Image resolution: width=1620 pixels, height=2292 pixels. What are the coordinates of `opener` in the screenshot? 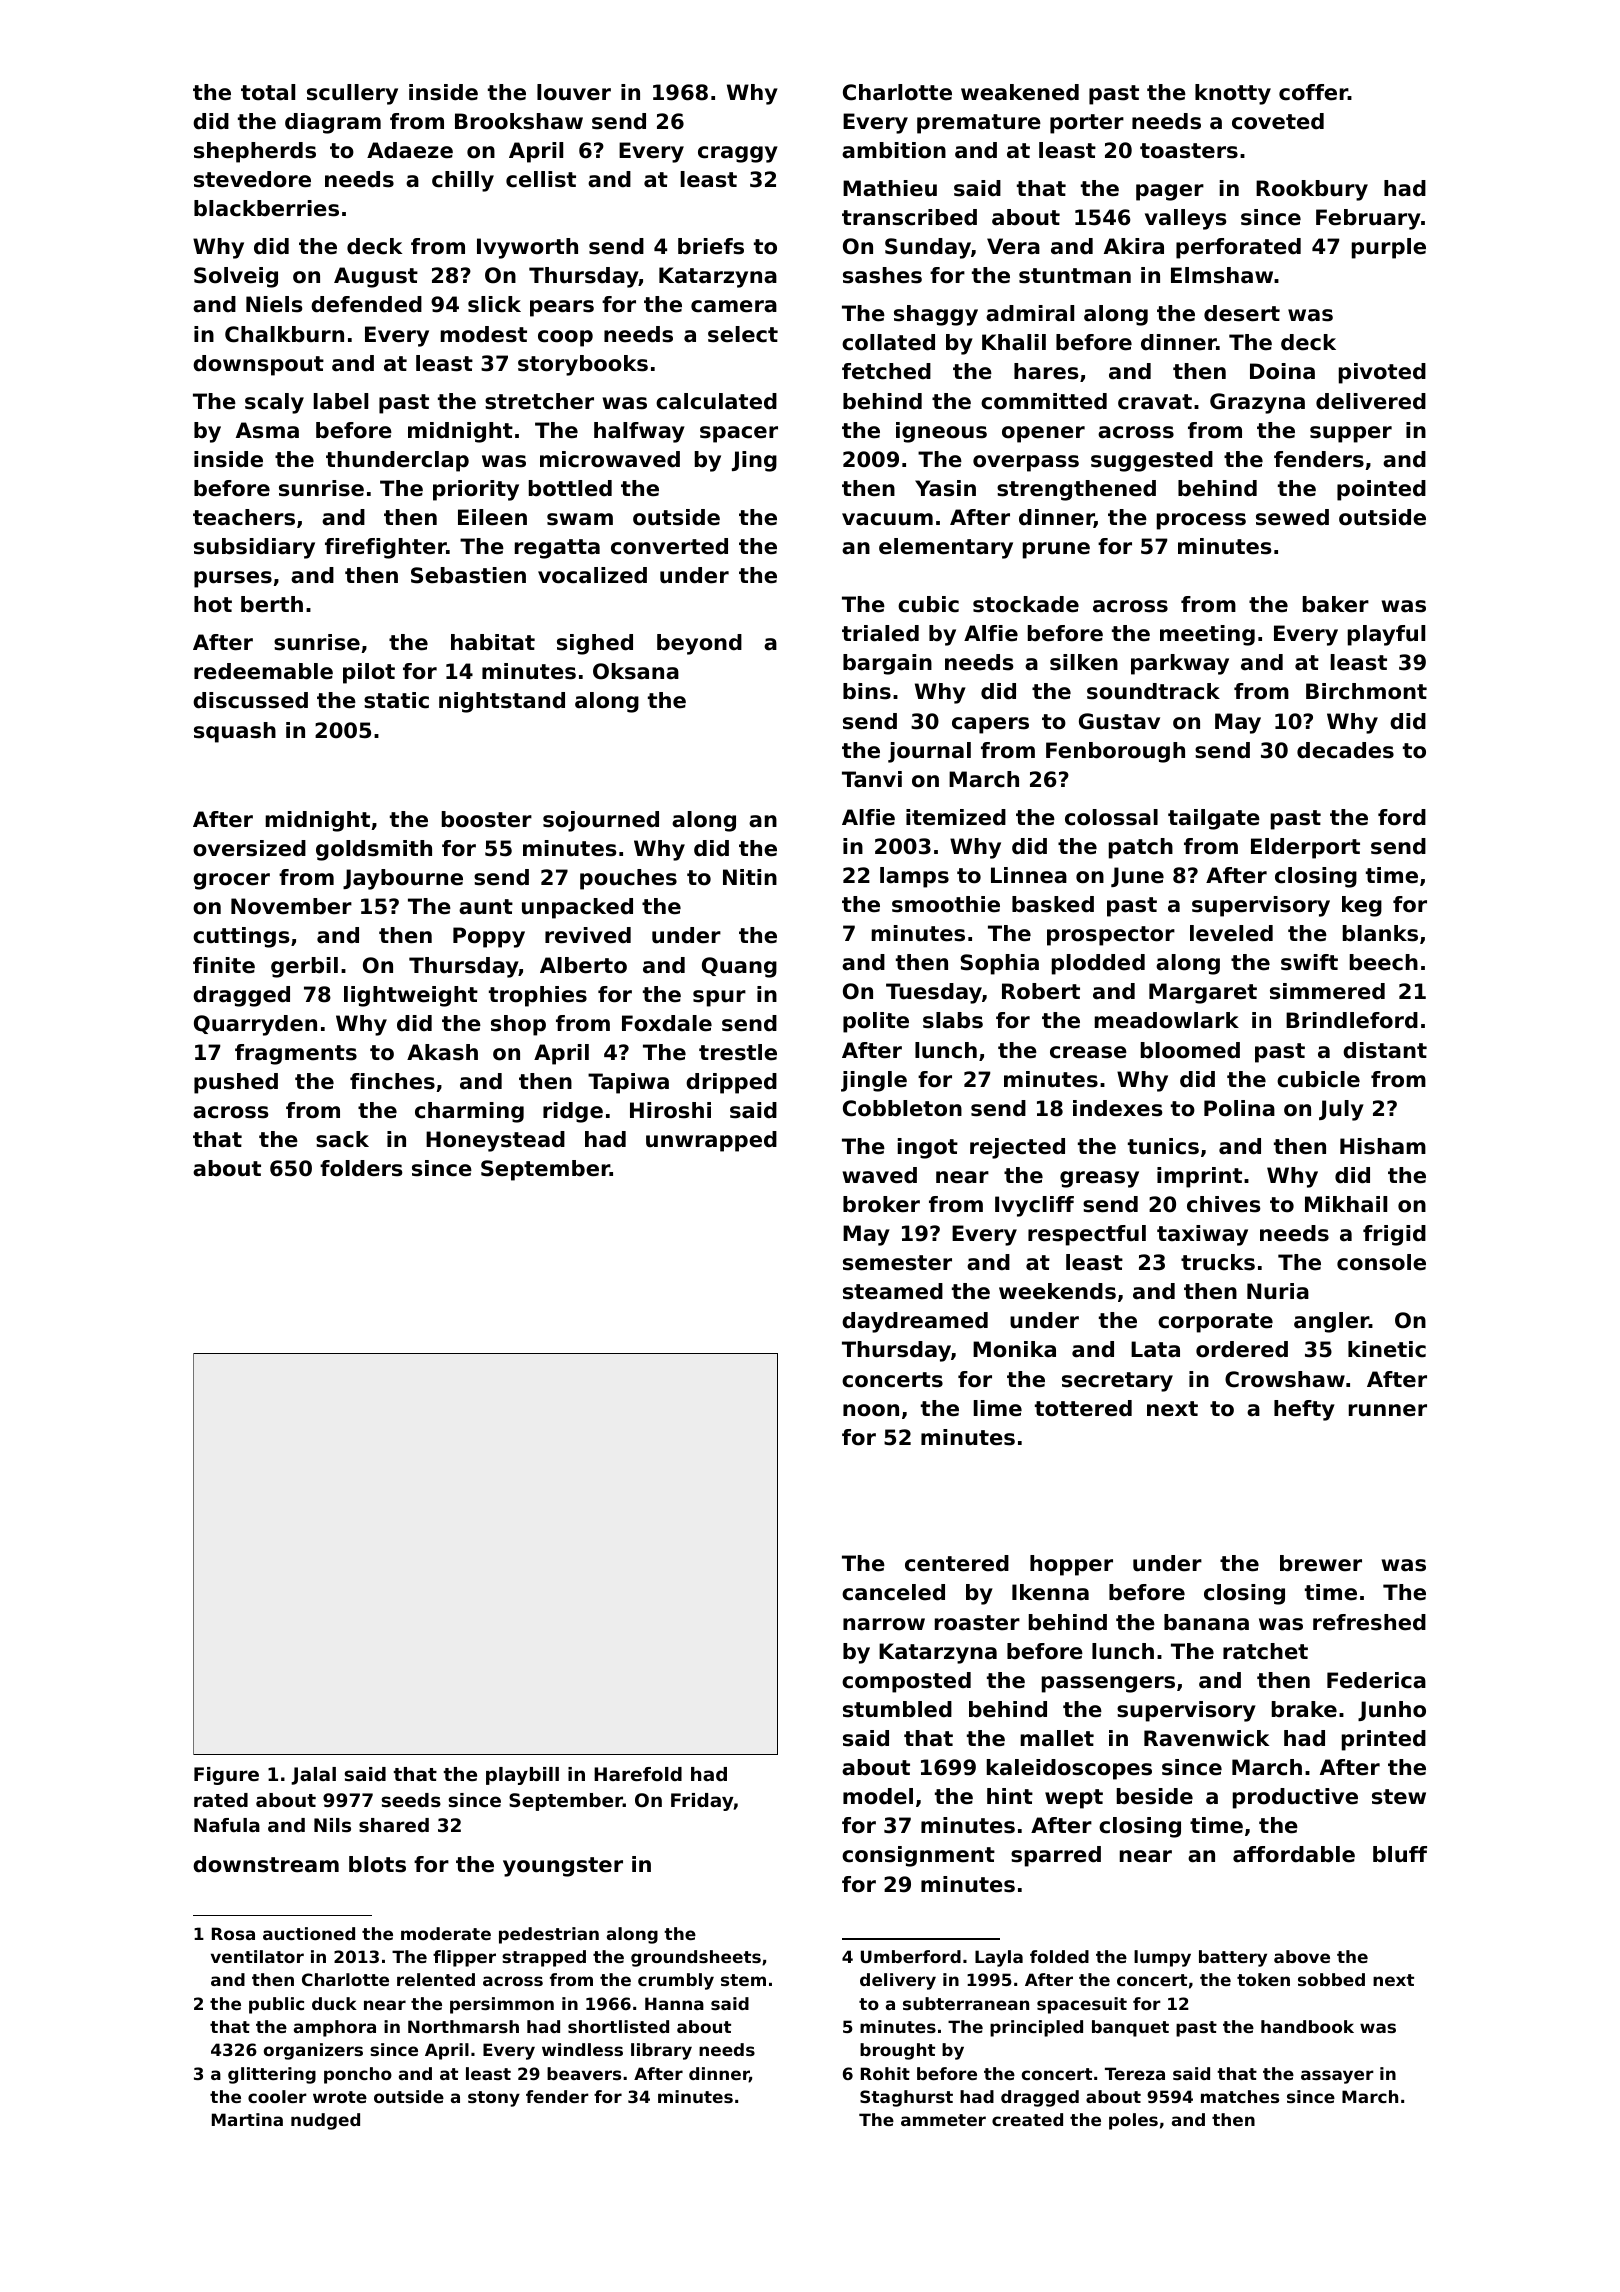 It's located at (1043, 434).
